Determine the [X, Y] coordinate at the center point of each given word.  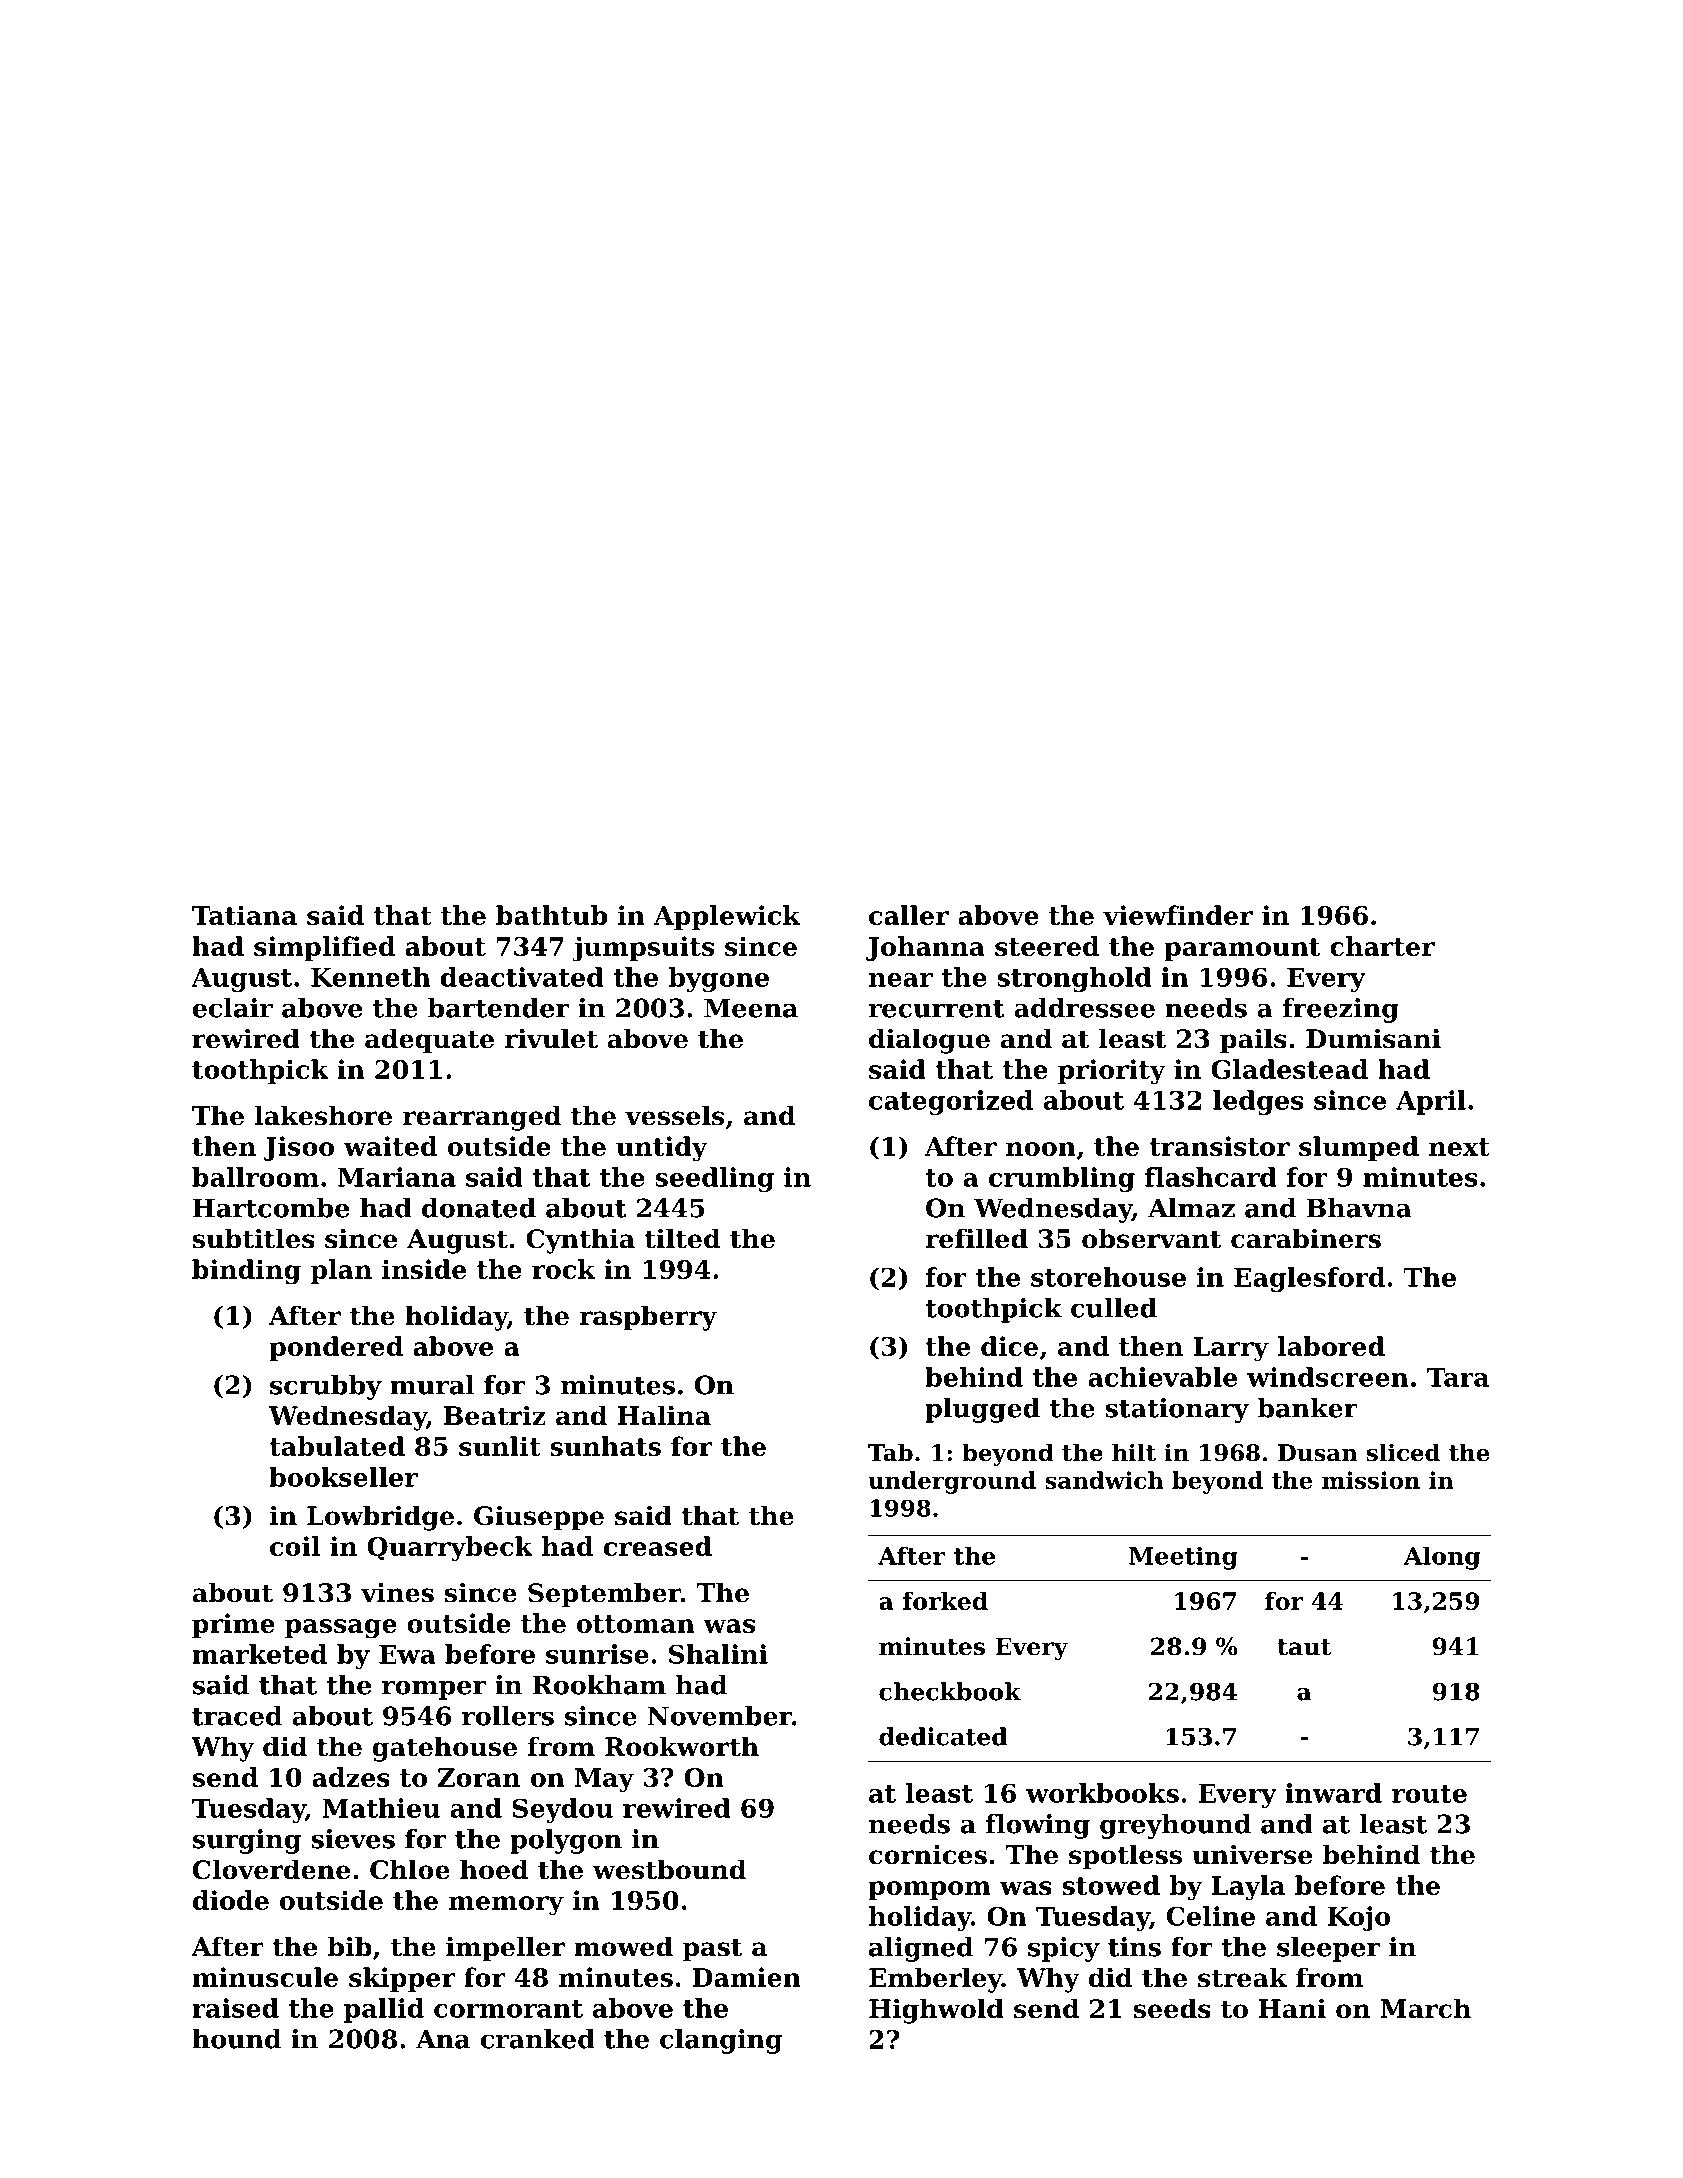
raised [235, 2008]
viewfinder [1178, 915]
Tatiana [244, 915]
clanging [721, 2041]
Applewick [727, 917]
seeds [1172, 2008]
